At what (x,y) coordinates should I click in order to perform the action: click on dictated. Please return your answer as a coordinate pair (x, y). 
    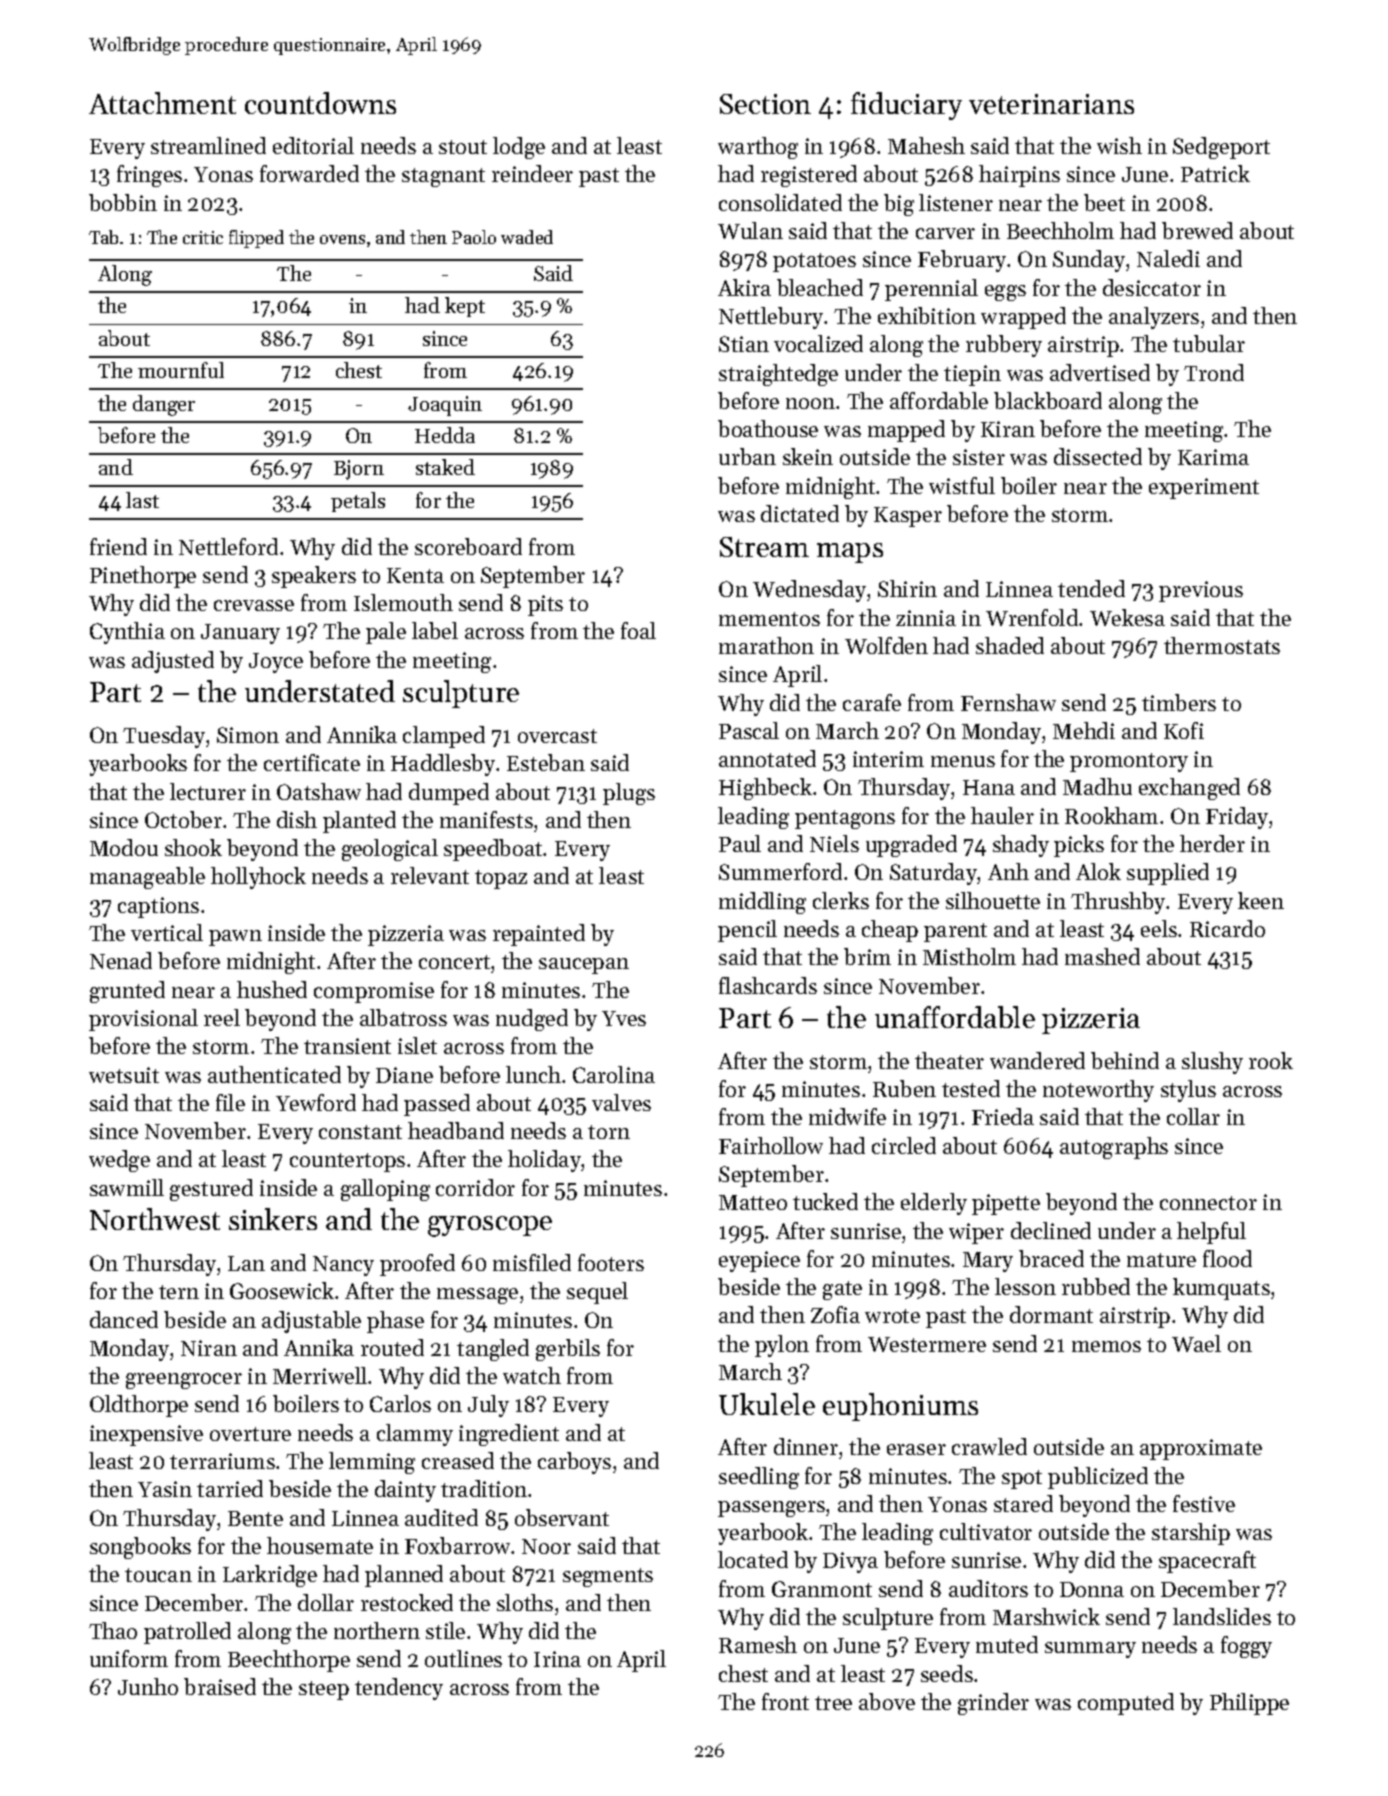
    Looking at the image, I should click on (800, 513).
